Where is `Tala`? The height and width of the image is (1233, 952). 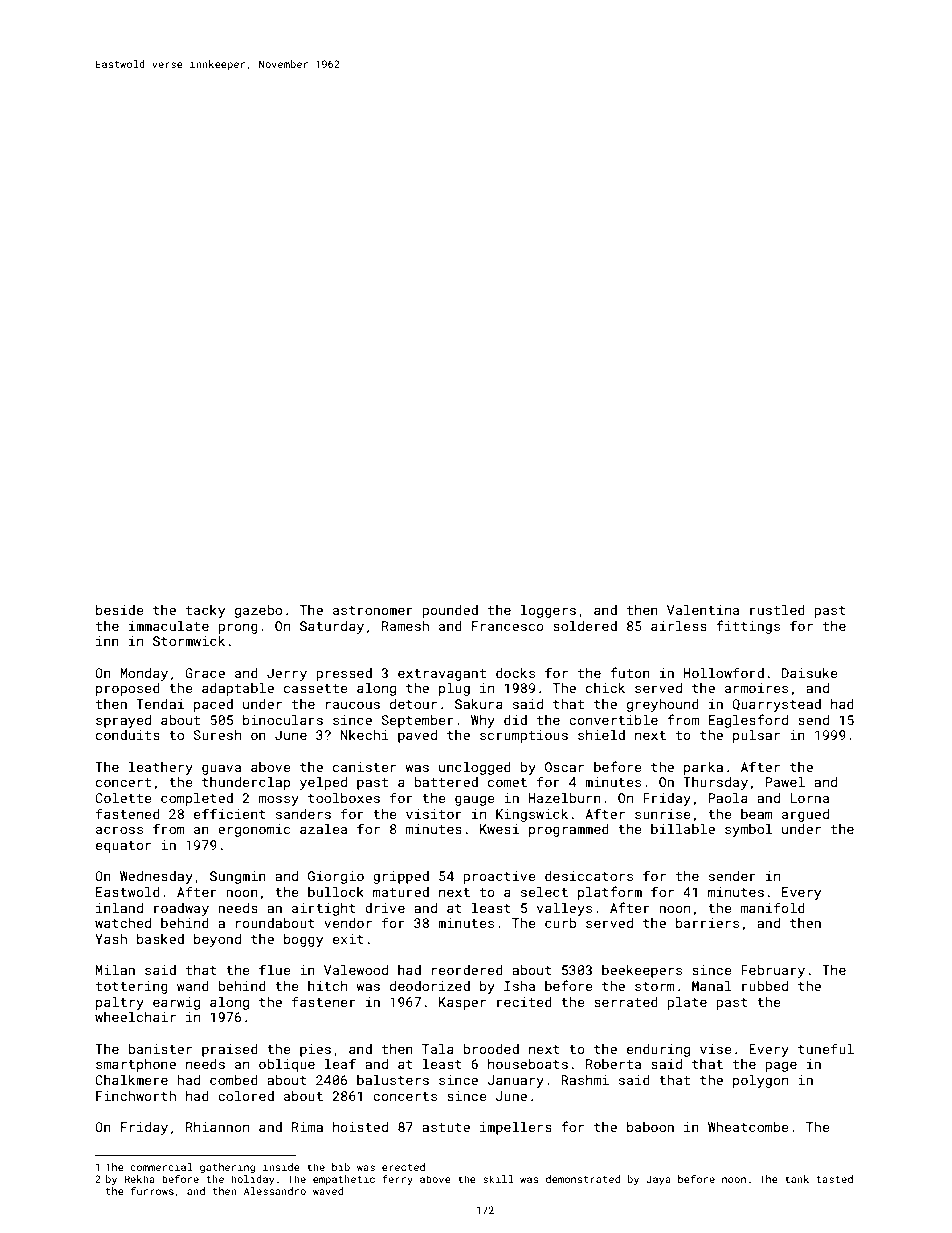
Tala is located at coordinates (438, 1049).
